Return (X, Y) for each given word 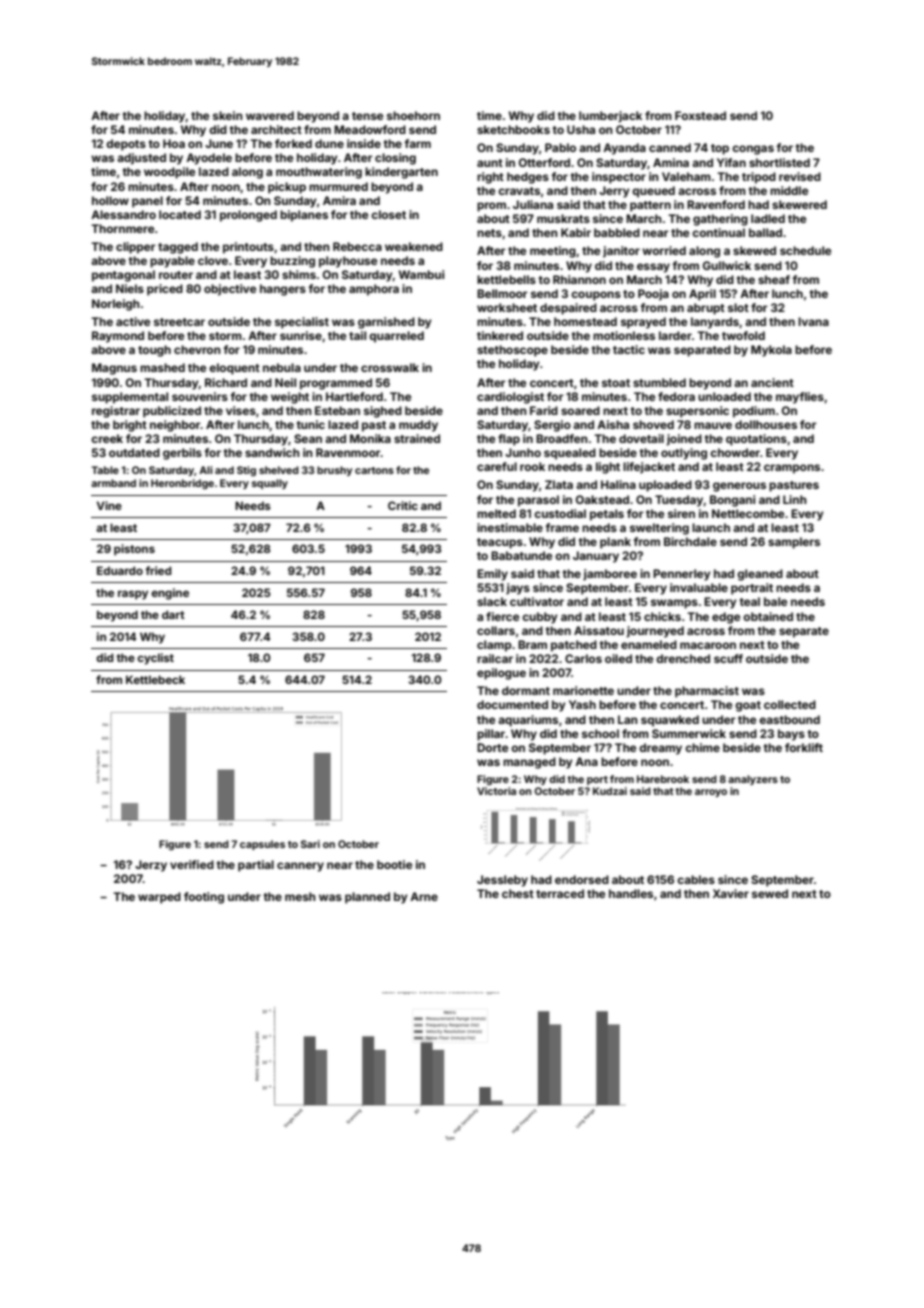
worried (664, 250)
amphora (374, 290)
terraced (560, 893)
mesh (300, 896)
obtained (768, 616)
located (180, 214)
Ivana (813, 321)
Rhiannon (579, 279)
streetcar (179, 322)
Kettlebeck (155, 679)
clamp (494, 646)
